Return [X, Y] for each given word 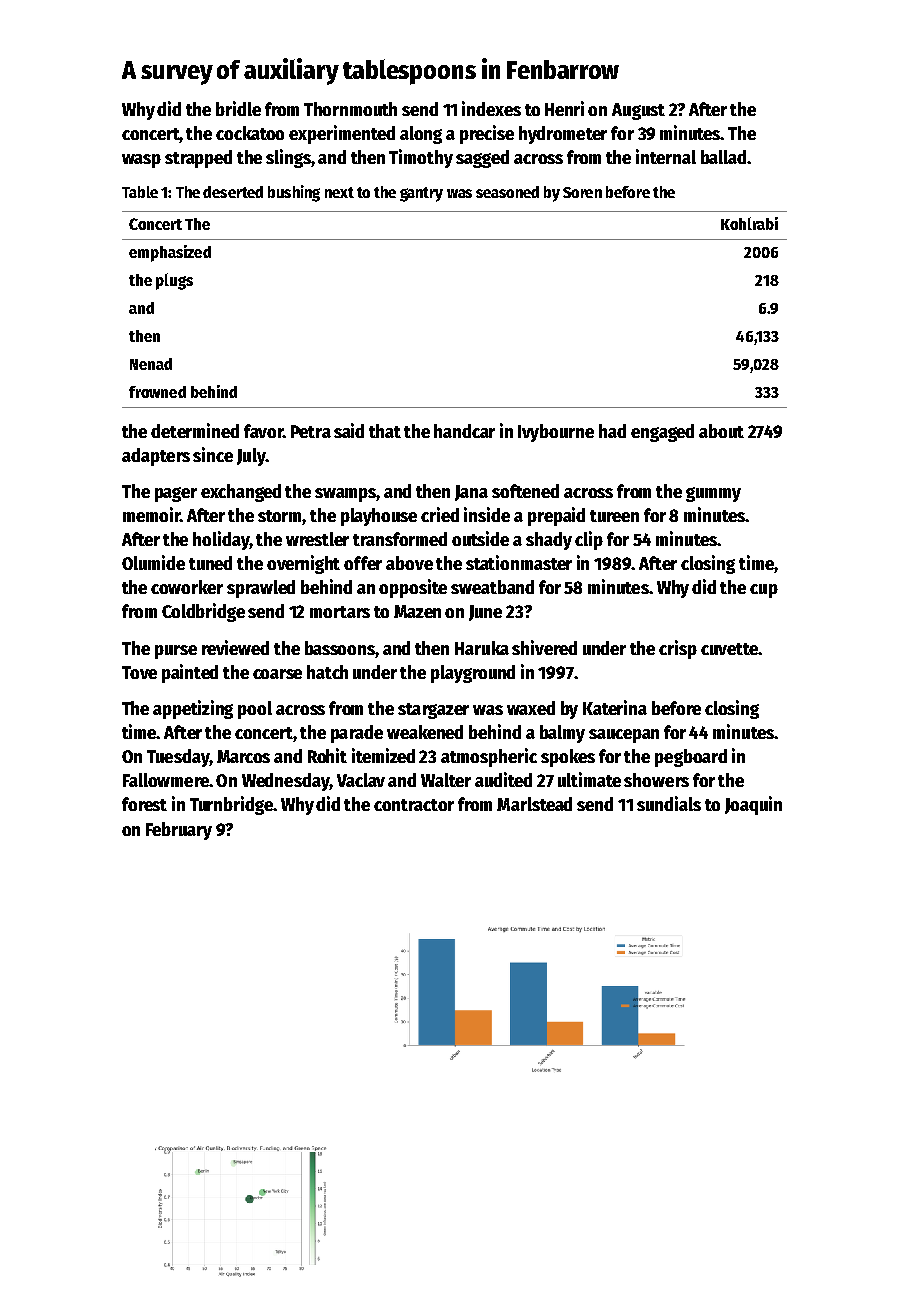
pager [176, 494]
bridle [238, 108]
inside [487, 514]
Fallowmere [166, 780]
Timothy [421, 158]
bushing [294, 193]
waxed [531, 708]
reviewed [235, 647]
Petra [311, 431]
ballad [723, 157]
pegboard [691, 758]
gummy [713, 494]
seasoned [507, 192]
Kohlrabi [749, 223]
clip [589, 540]
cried [440, 514]
